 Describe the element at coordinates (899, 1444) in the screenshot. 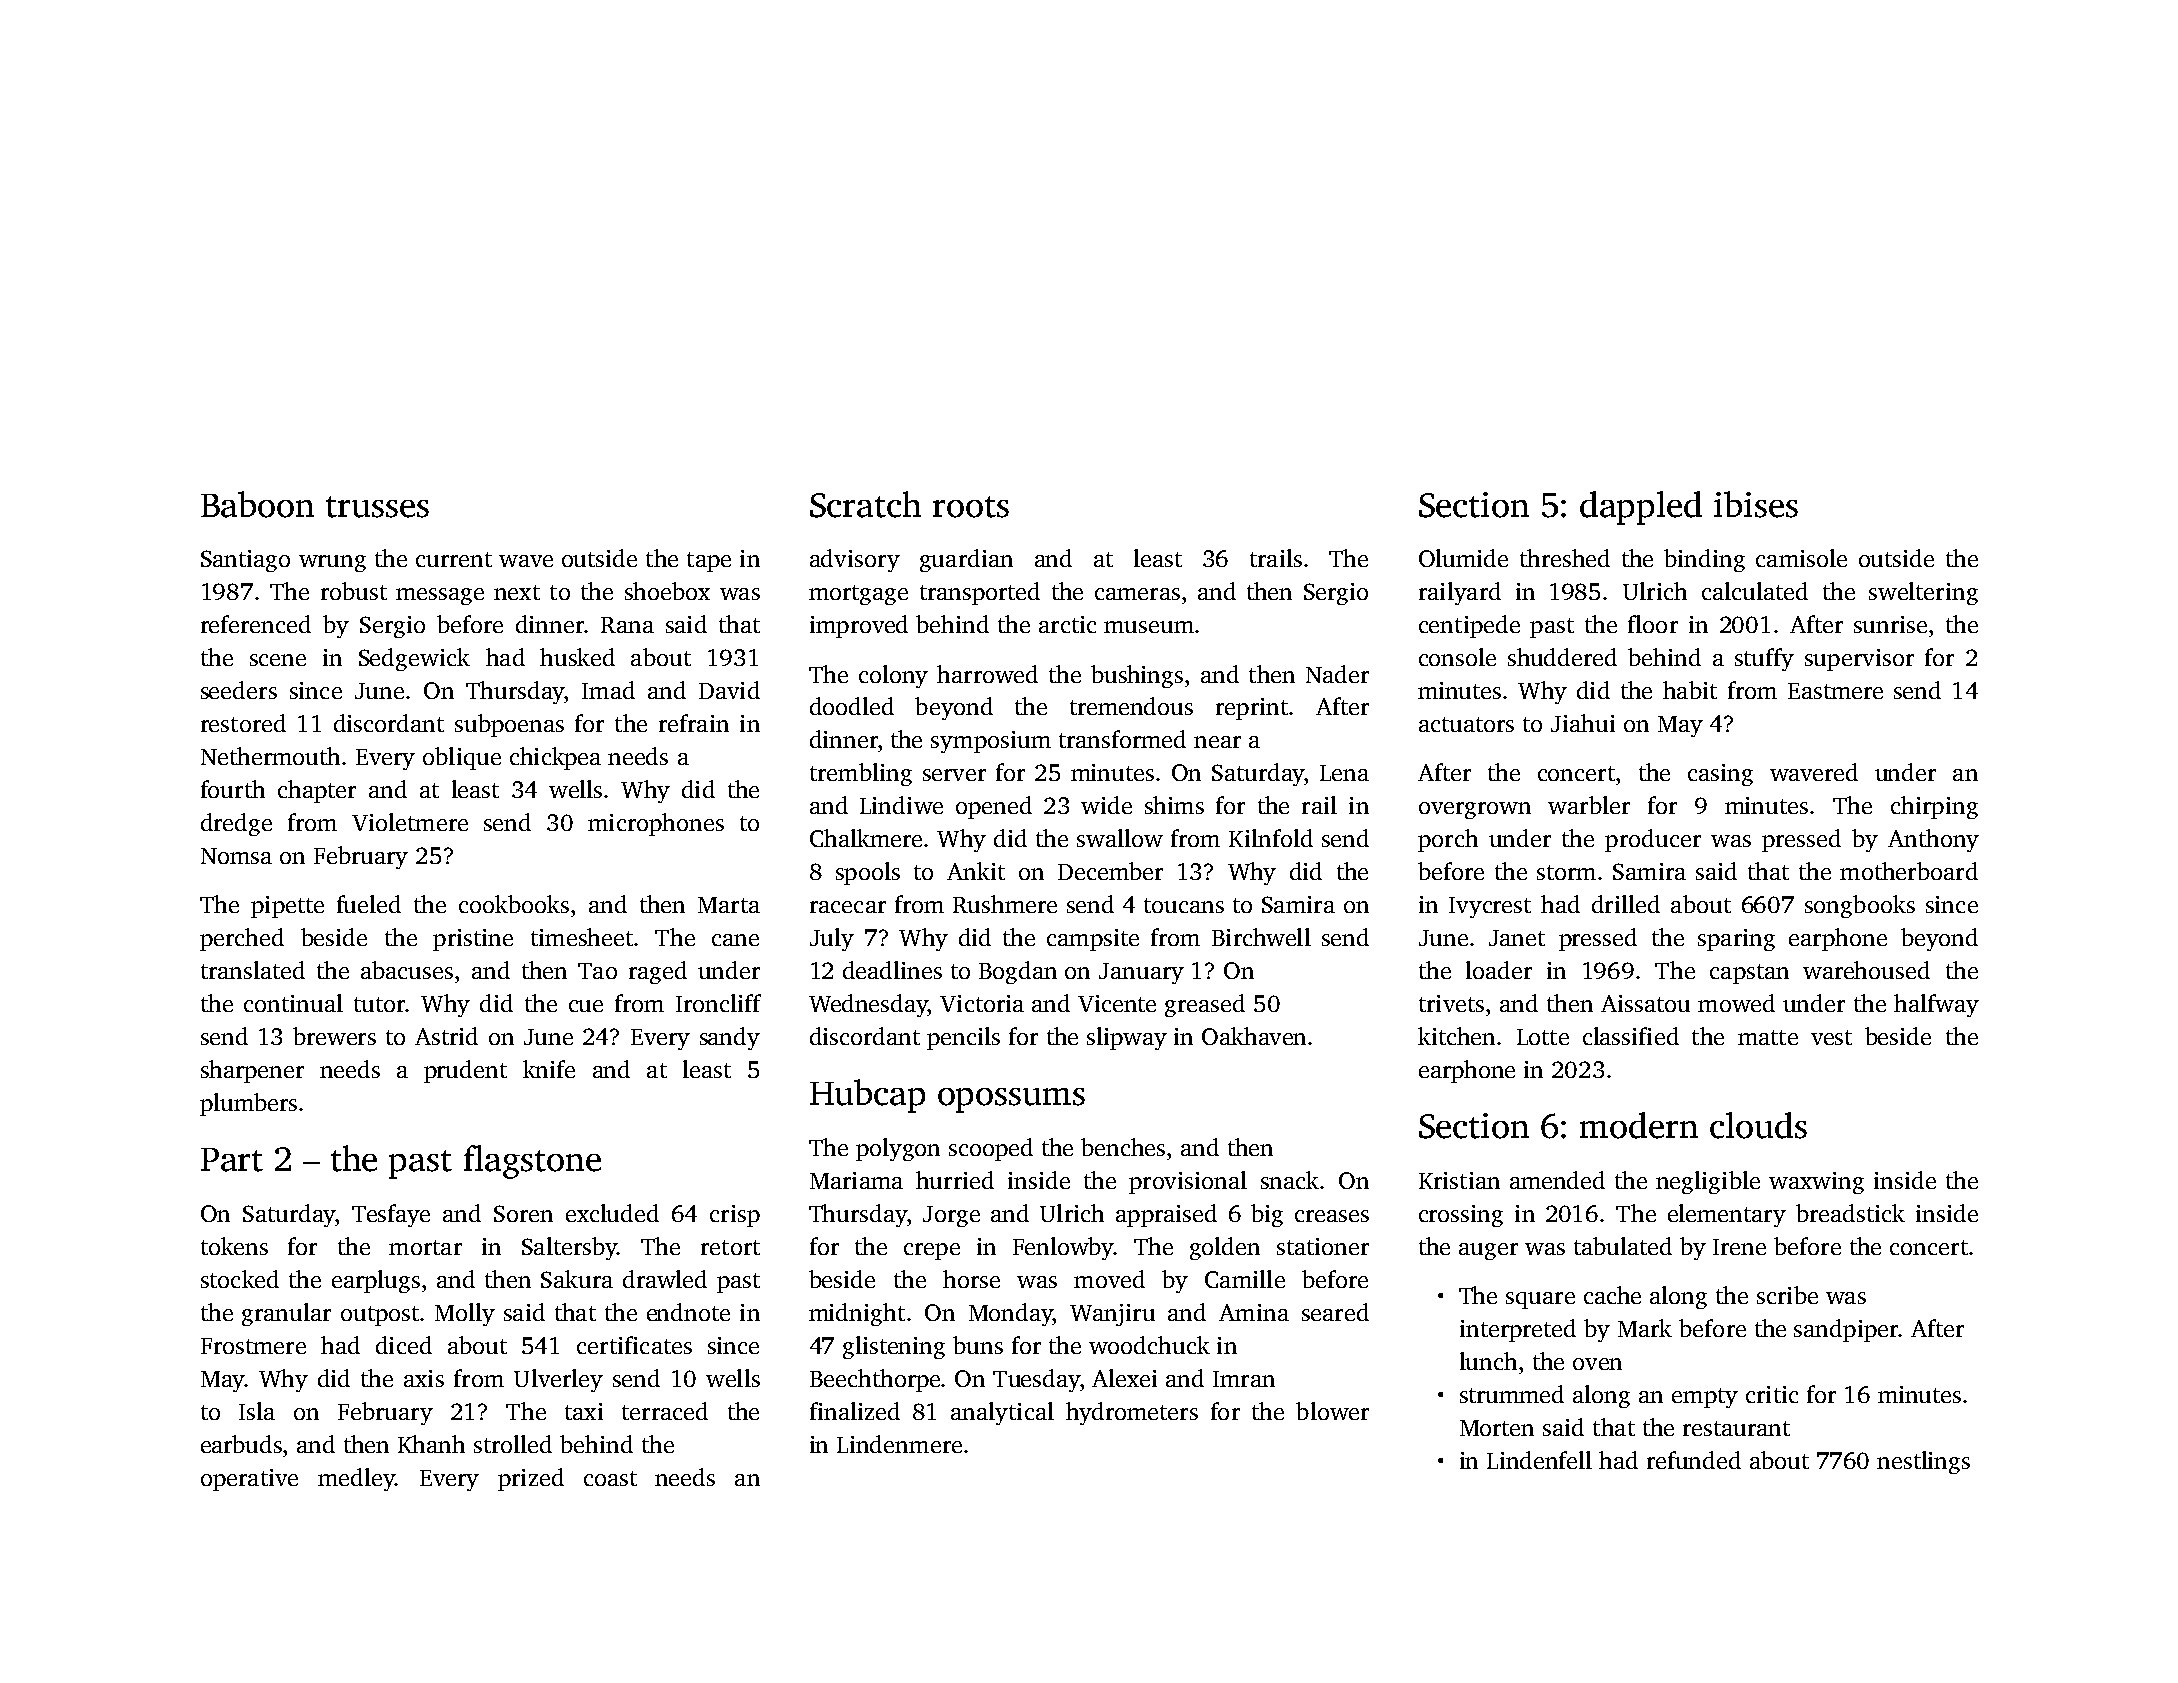

I see `Lindenmere` at that location.
